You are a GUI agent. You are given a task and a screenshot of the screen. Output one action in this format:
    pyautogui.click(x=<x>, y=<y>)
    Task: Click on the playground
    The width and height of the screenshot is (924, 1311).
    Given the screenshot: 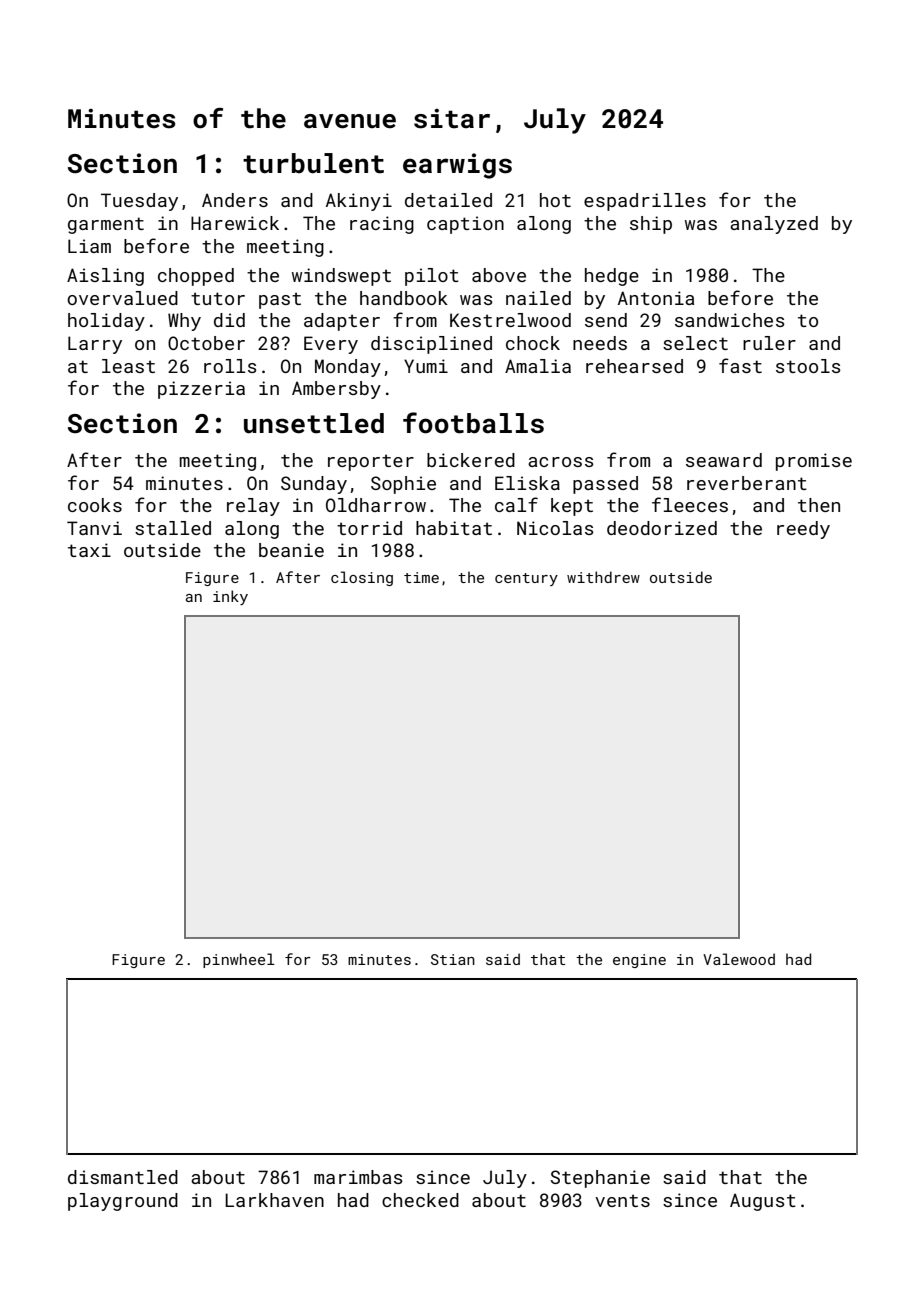 What is the action you would take?
    pyautogui.click(x=123, y=1202)
